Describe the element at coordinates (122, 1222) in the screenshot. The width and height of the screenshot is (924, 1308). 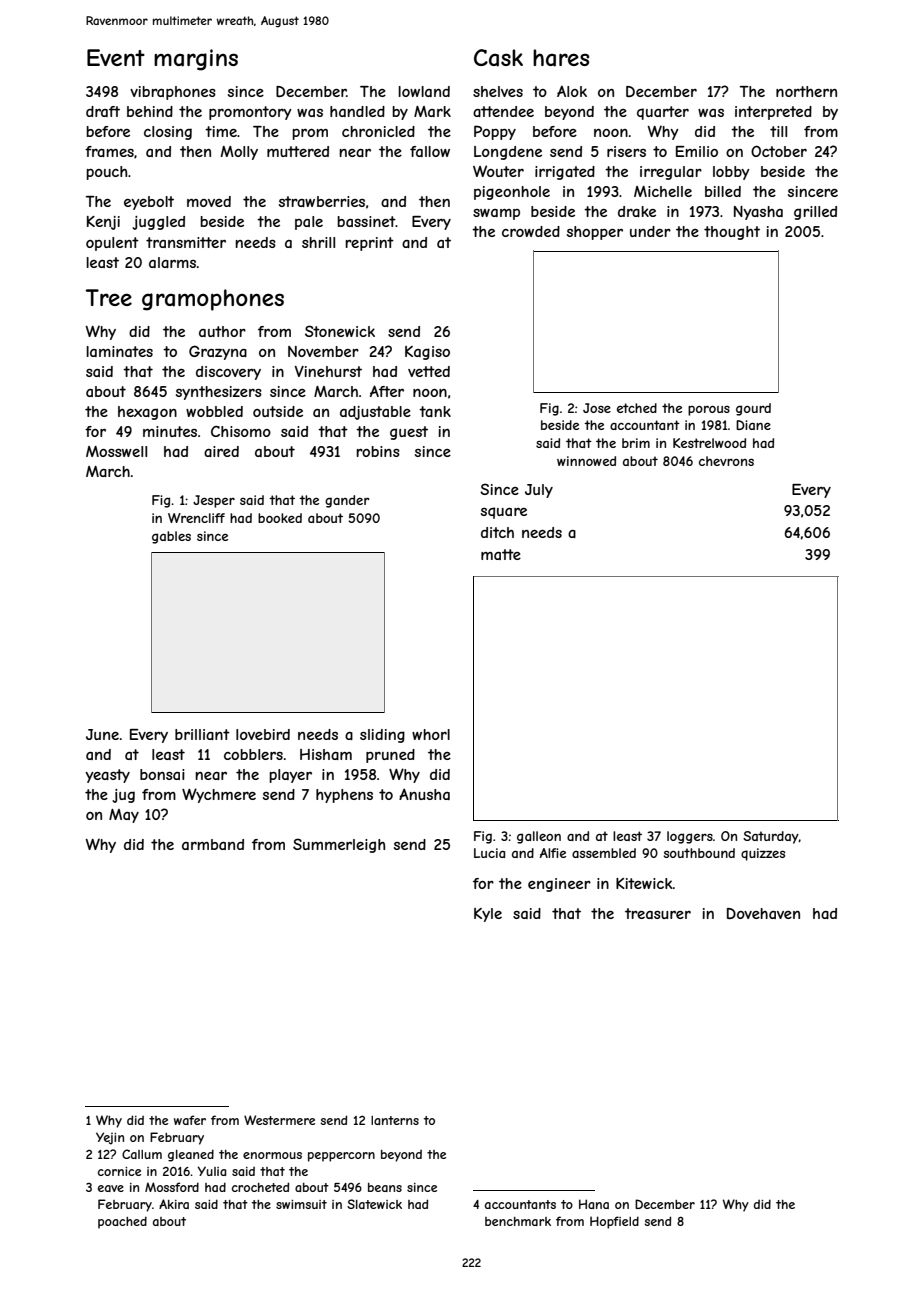
I see `poached` at that location.
